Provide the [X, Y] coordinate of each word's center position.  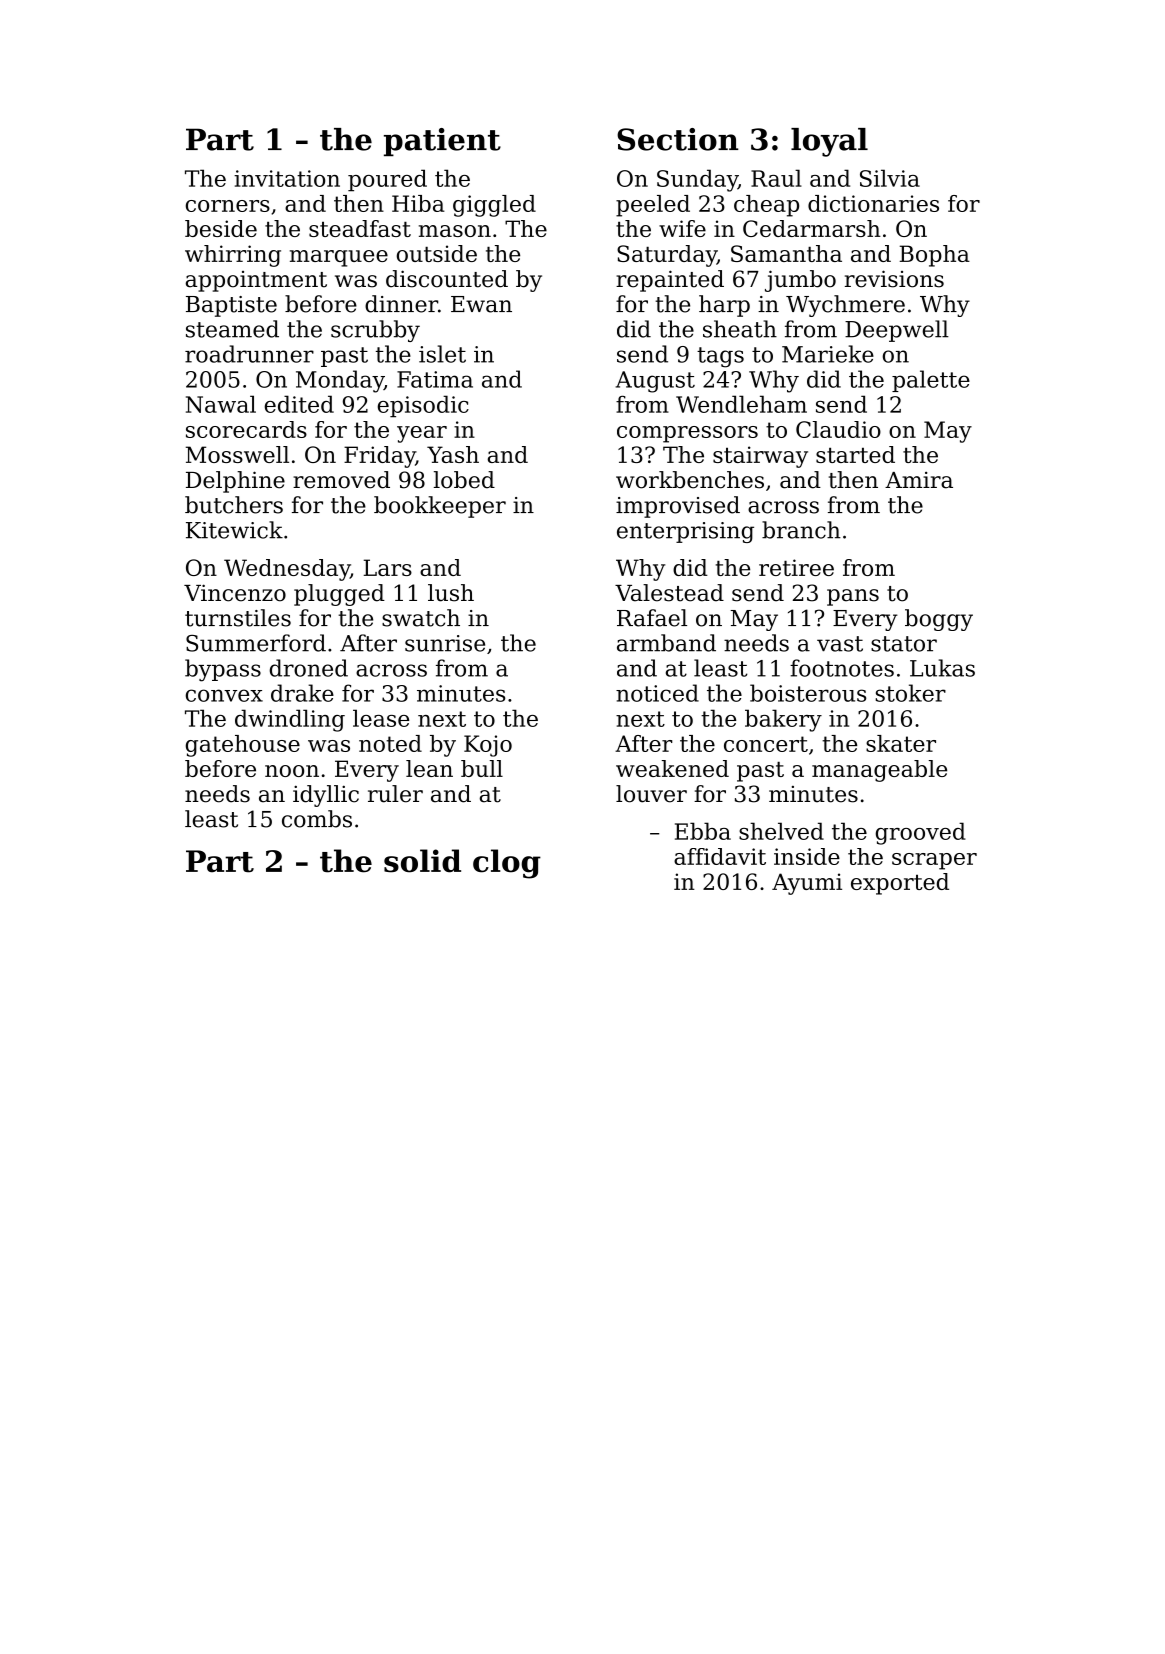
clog [507, 864]
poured [387, 180]
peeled [653, 206]
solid [422, 861]
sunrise [445, 643]
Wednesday [287, 570]
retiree [796, 567]
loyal [829, 142]
